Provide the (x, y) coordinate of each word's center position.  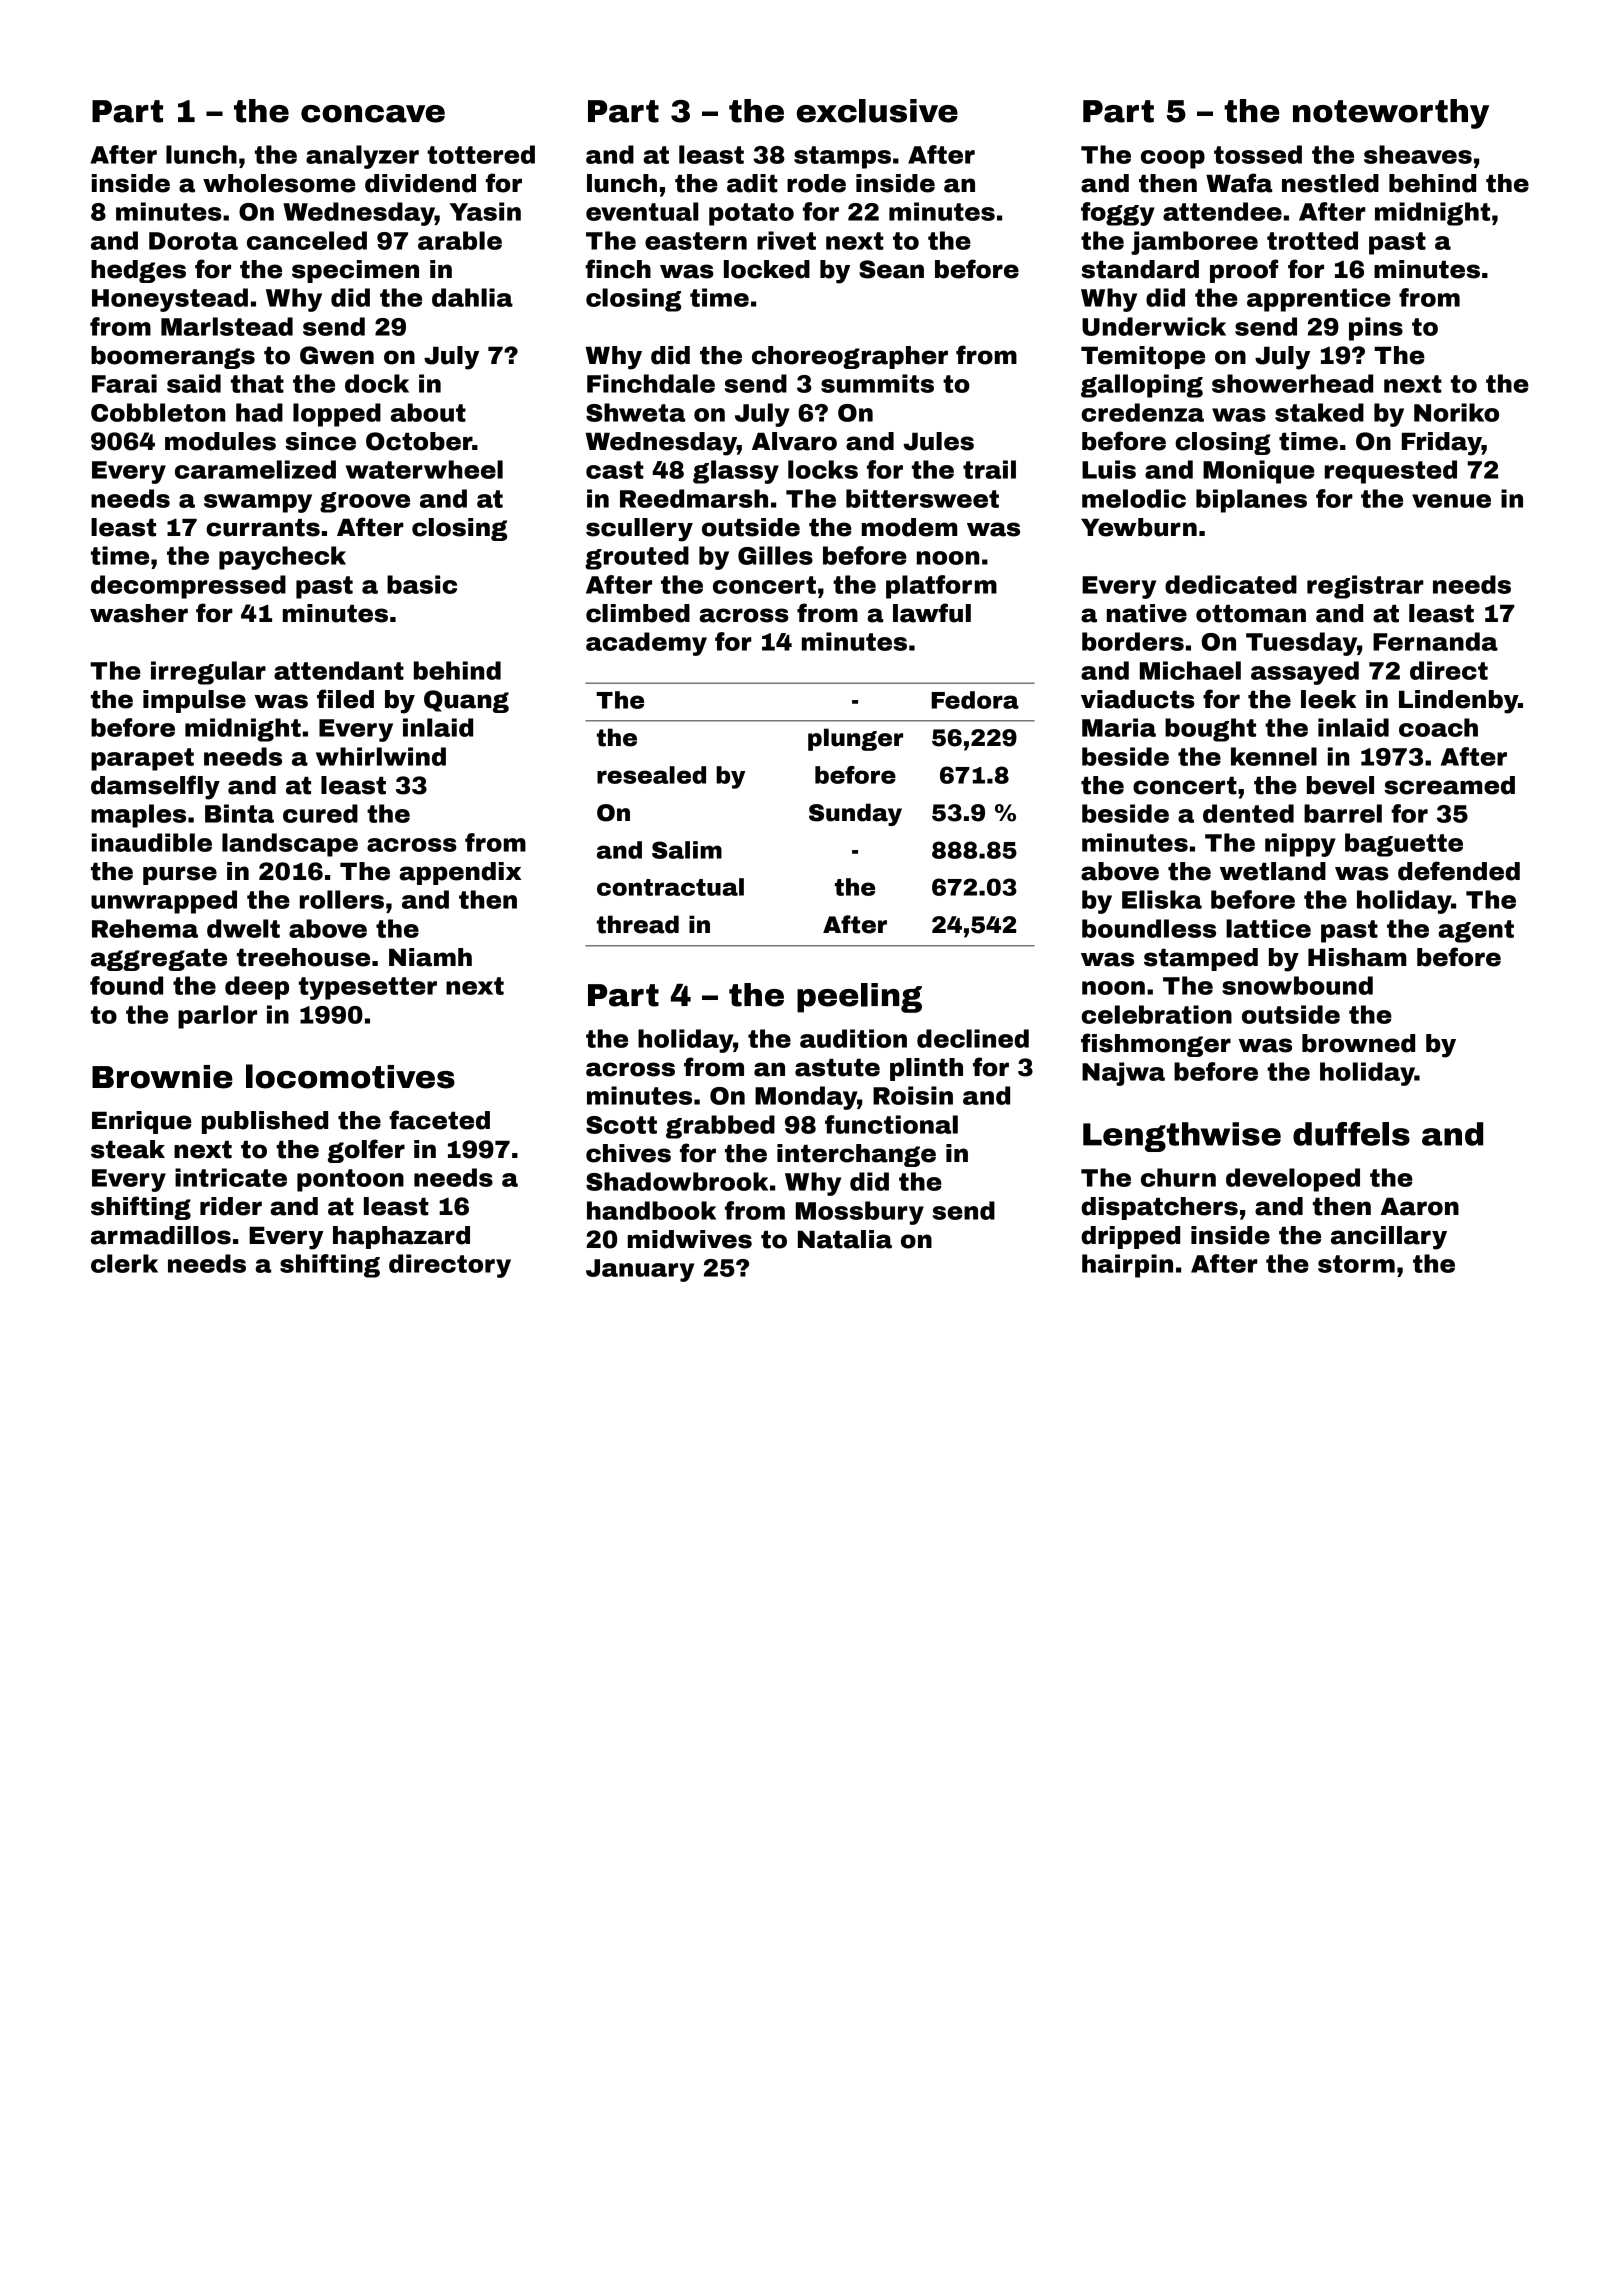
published (265, 1122)
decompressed (188, 587)
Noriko (1456, 412)
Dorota (193, 241)
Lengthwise (1182, 1137)
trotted (1312, 240)
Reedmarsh (694, 498)
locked (767, 269)
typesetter (368, 988)
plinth (926, 1069)
